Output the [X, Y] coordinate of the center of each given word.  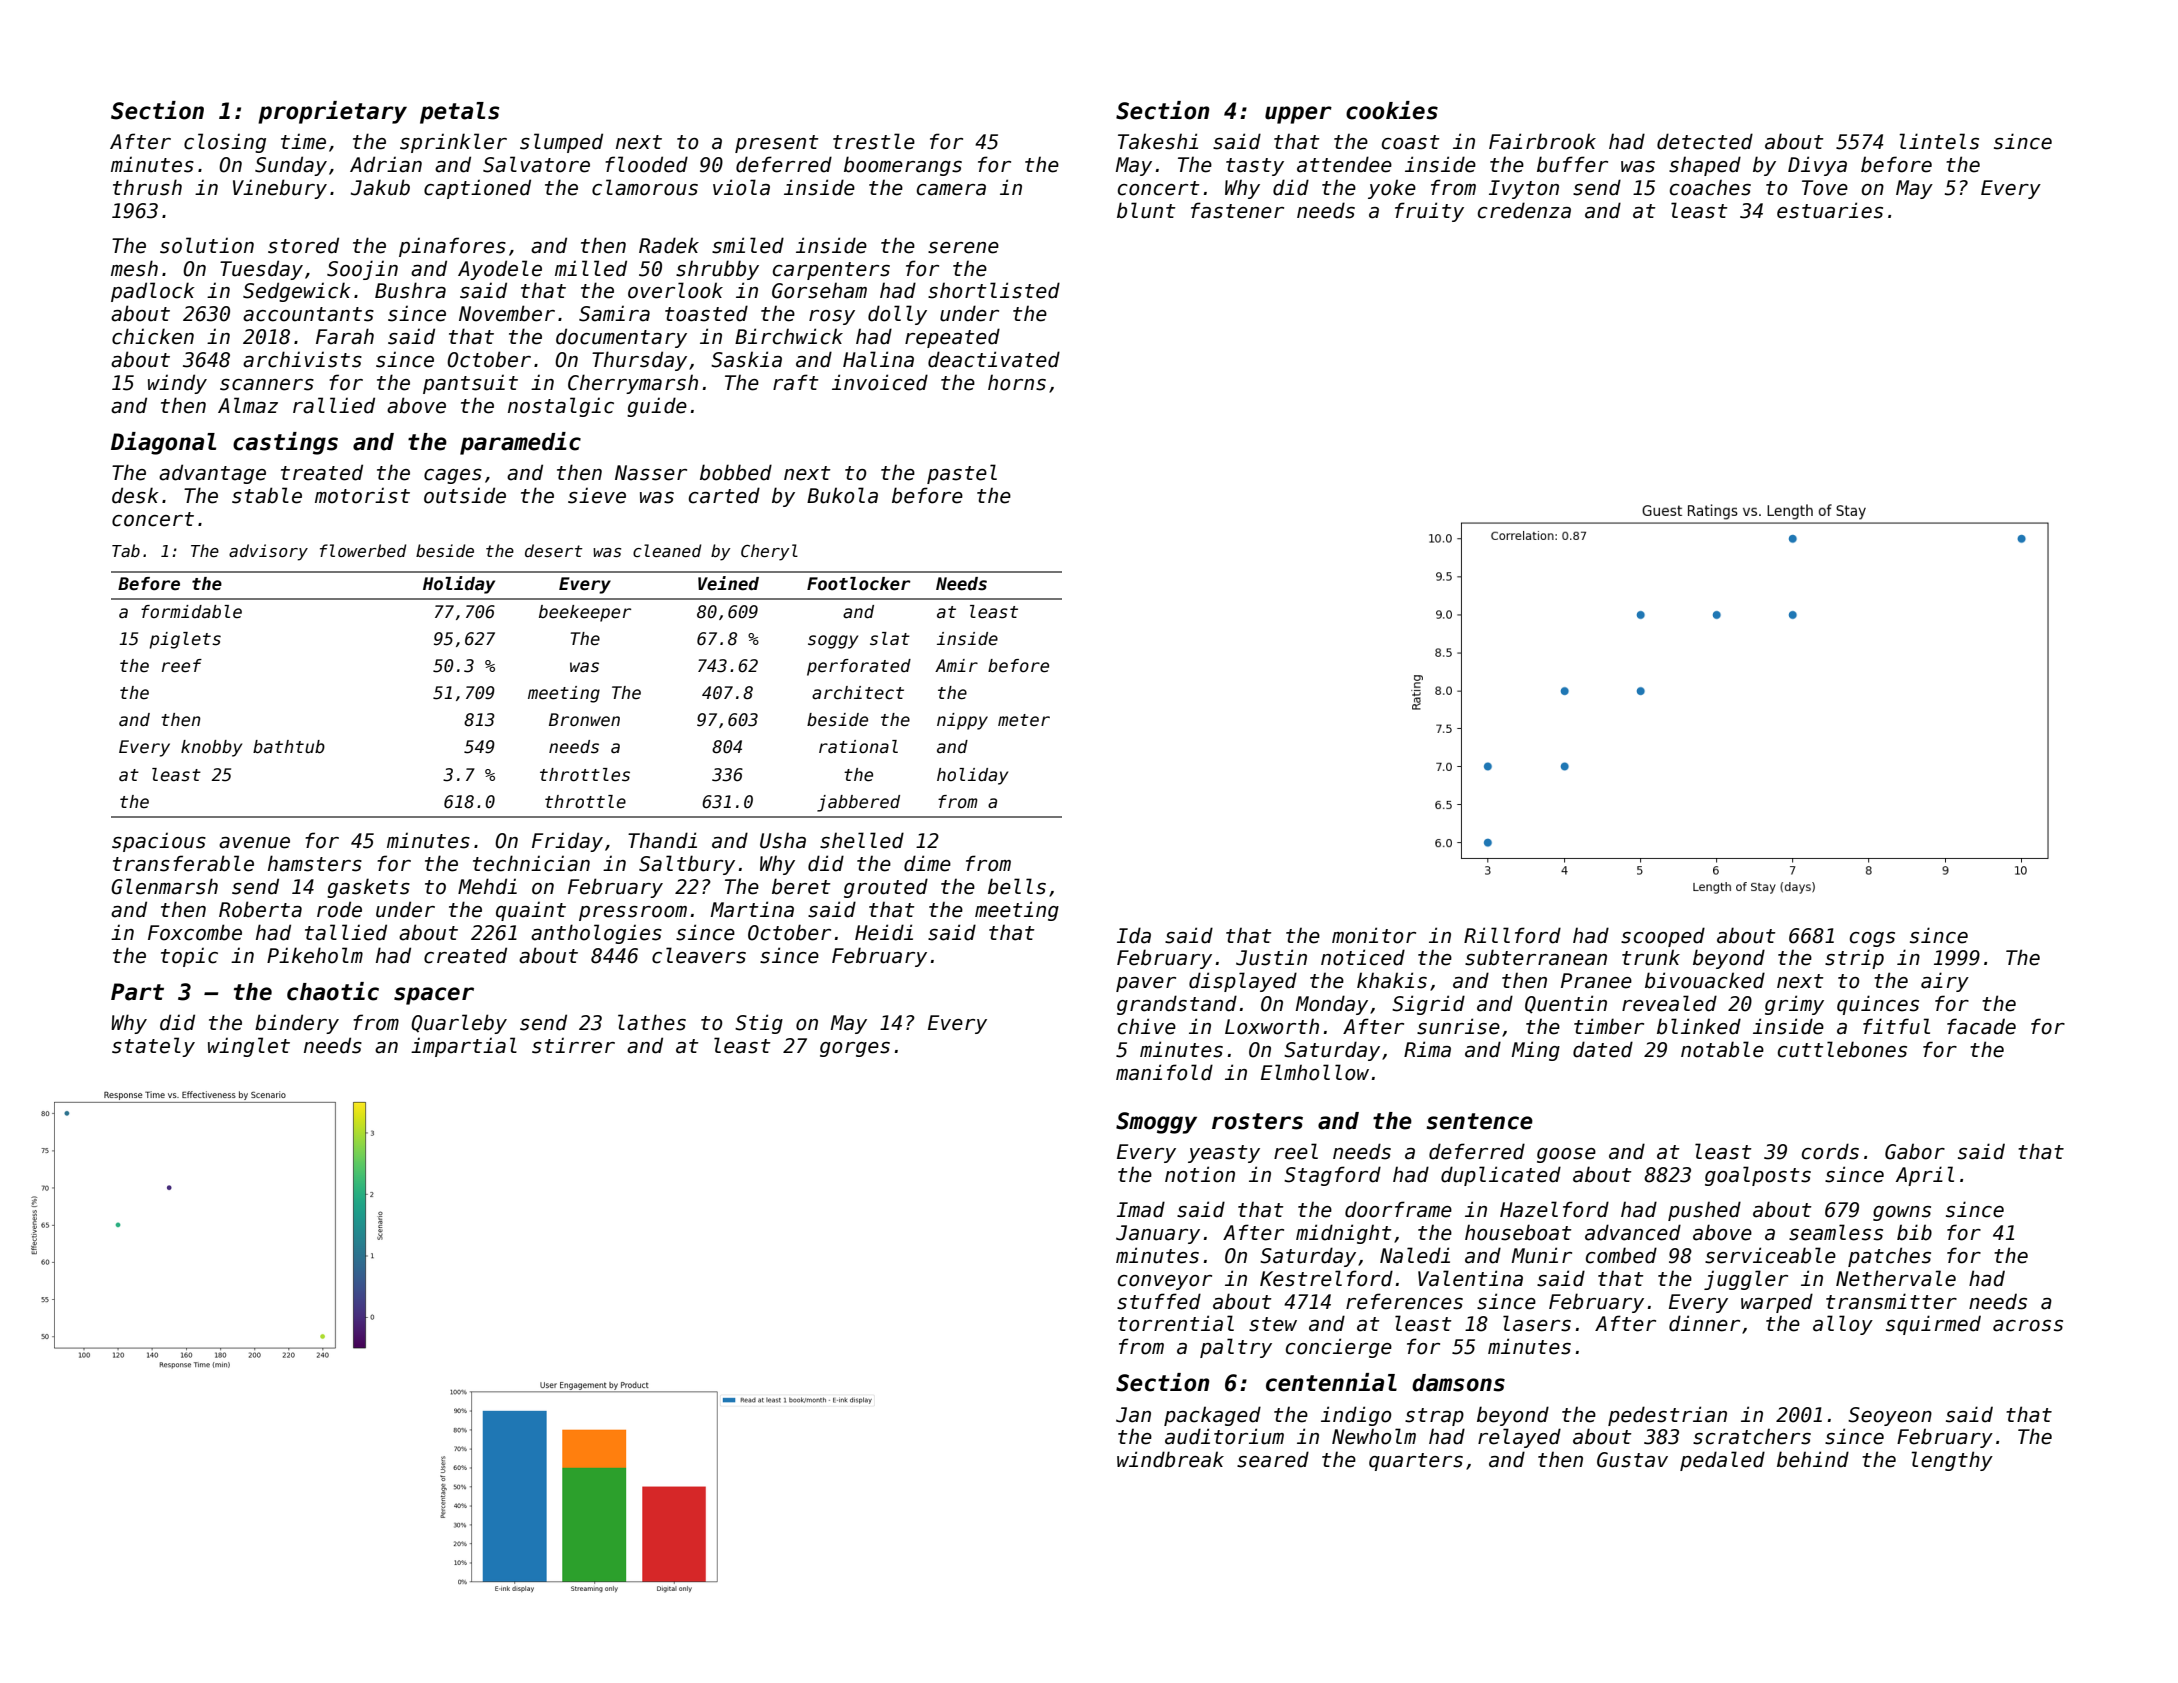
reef [182, 666]
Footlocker [859, 584]
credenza [1524, 210]
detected [1705, 141]
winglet [249, 1047]
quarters [1416, 1462]
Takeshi [1158, 141]
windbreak [1170, 1459]
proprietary [332, 112]
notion [1200, 1174]
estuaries [1830, 210]
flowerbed [363, 550]
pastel [962, 474]
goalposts [1758, 1176]
